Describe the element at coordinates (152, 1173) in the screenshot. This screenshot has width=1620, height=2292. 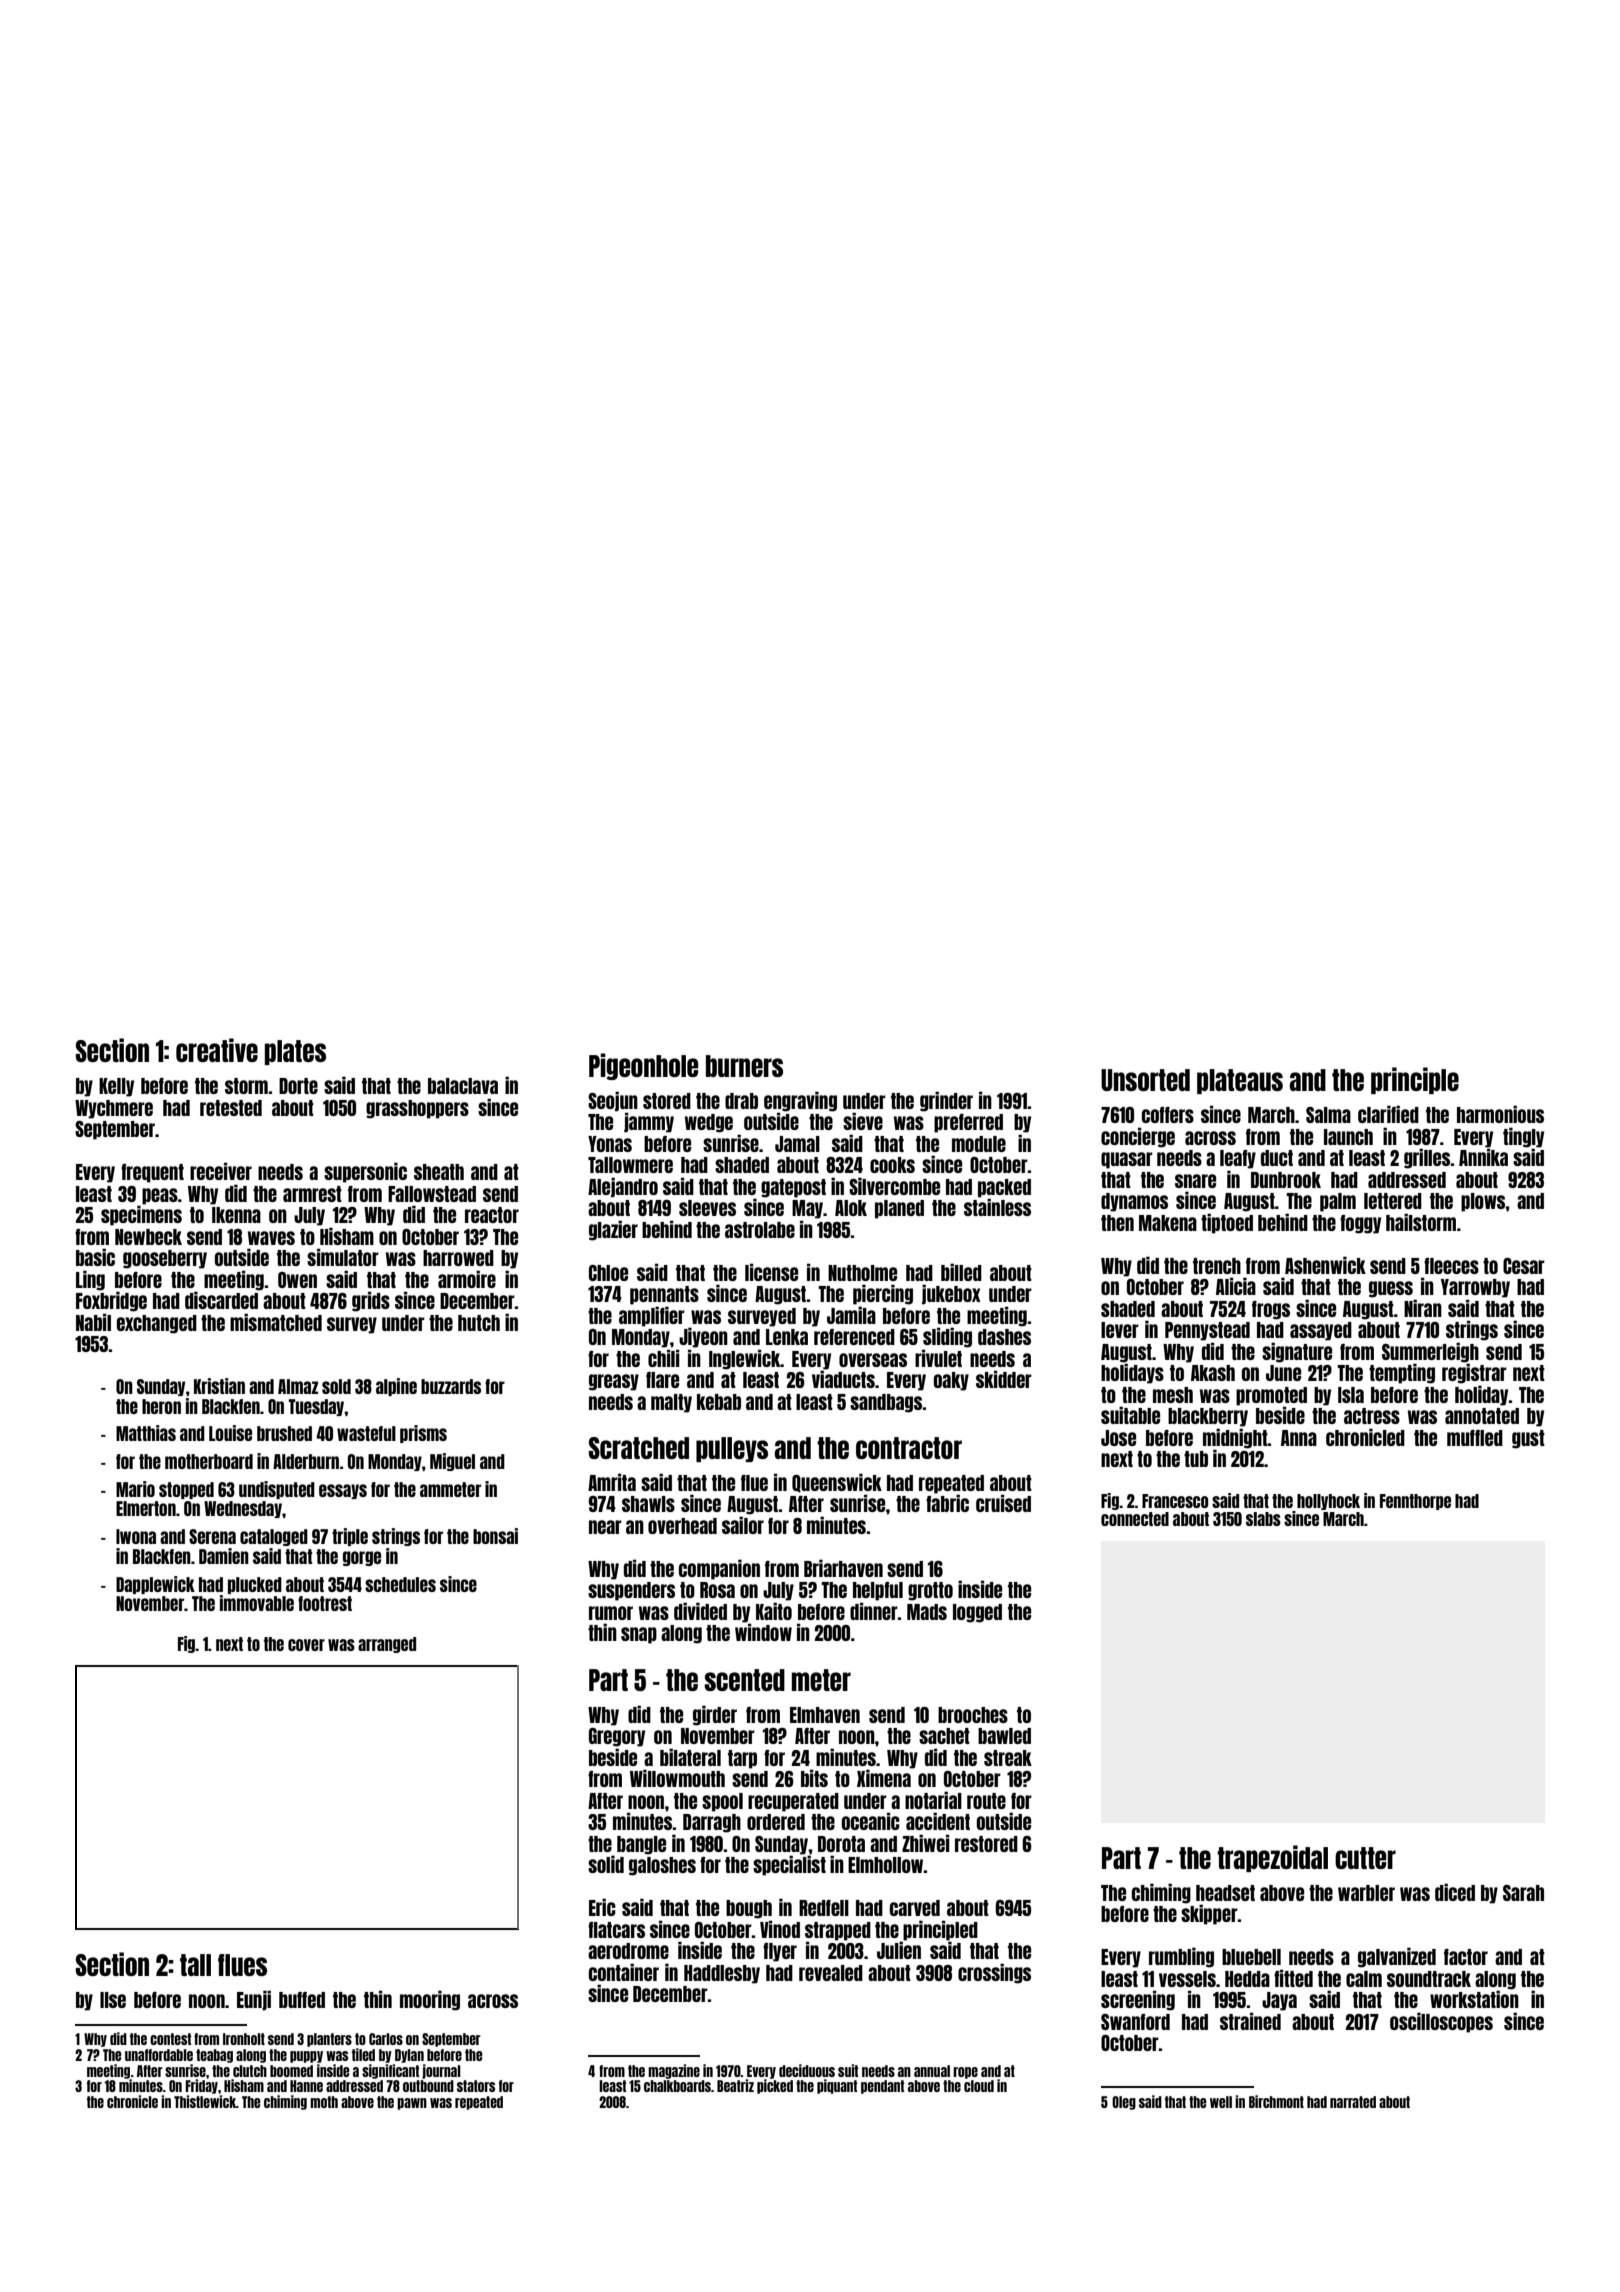
I see `frequent` at that location.
